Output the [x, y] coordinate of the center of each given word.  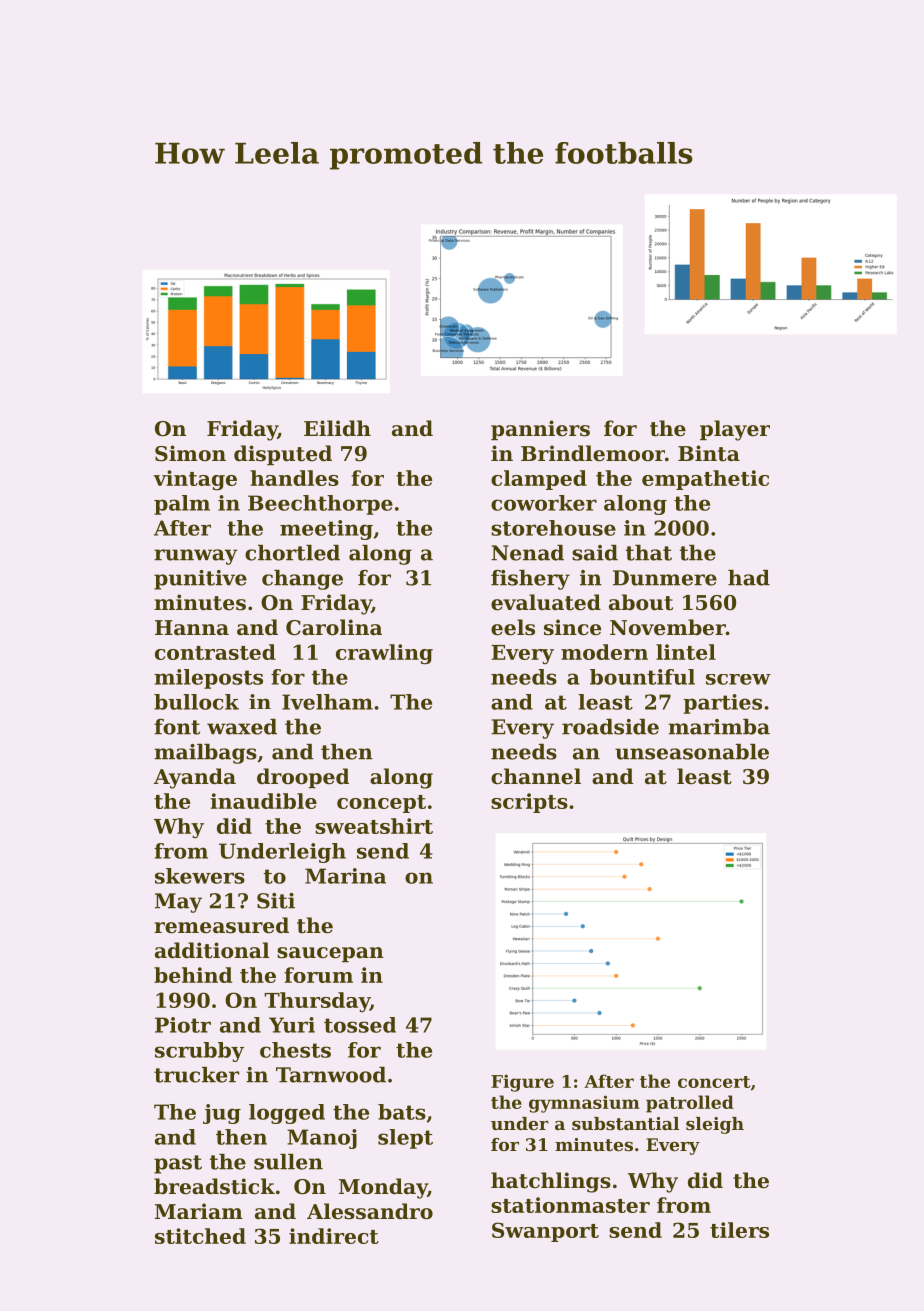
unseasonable [692, 752]
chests [295, 1050]
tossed [360, 1025]
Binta [709, 453]
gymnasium [584, 1104]
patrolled [690, 1104]
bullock [196, 702]
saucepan [330, 954]
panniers [540, 430]
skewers [200, 876]
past [178, 1164]
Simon [190, 453]
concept [381, 804]
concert [714, 1082]
